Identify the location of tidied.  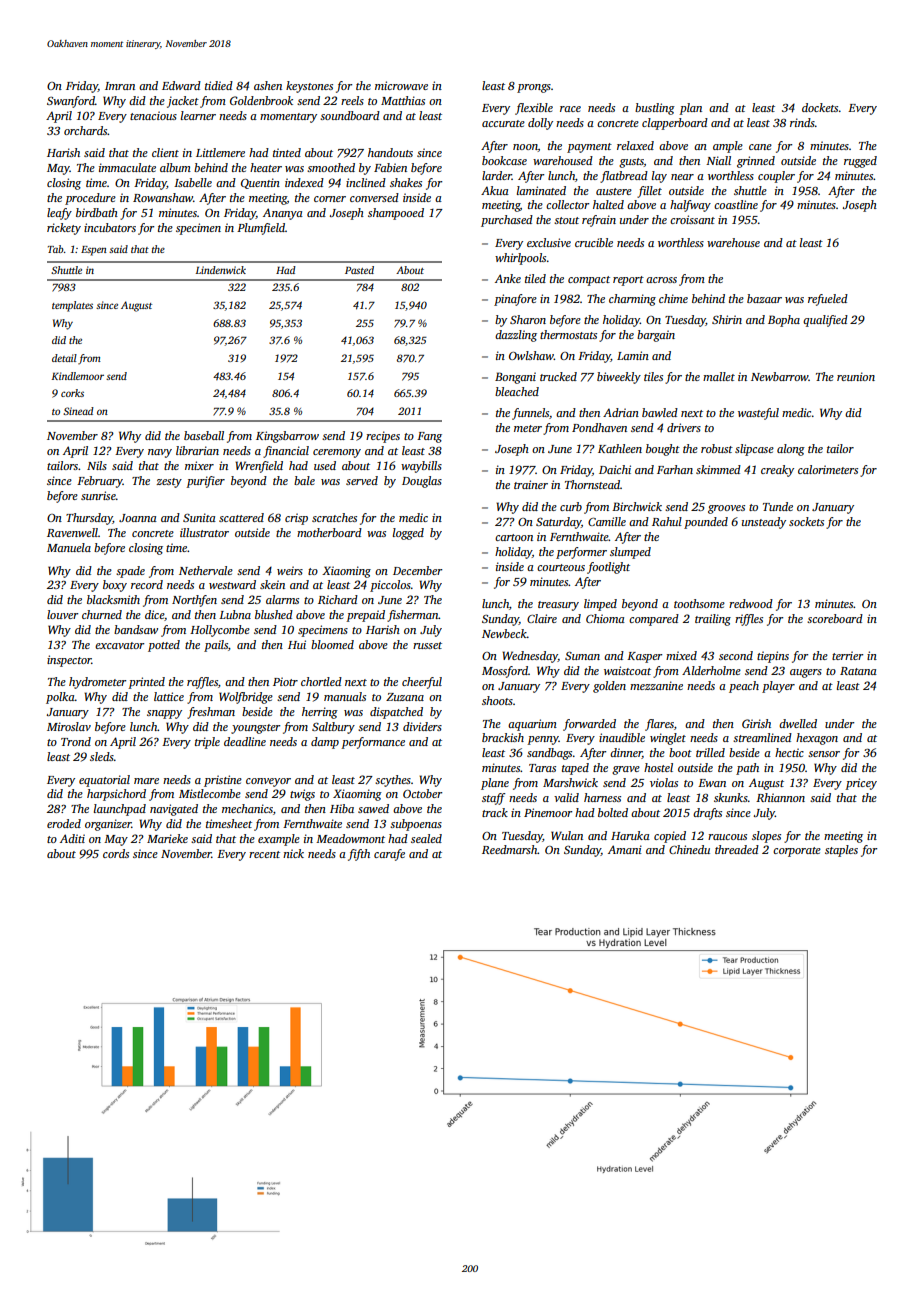
(219, 85).
